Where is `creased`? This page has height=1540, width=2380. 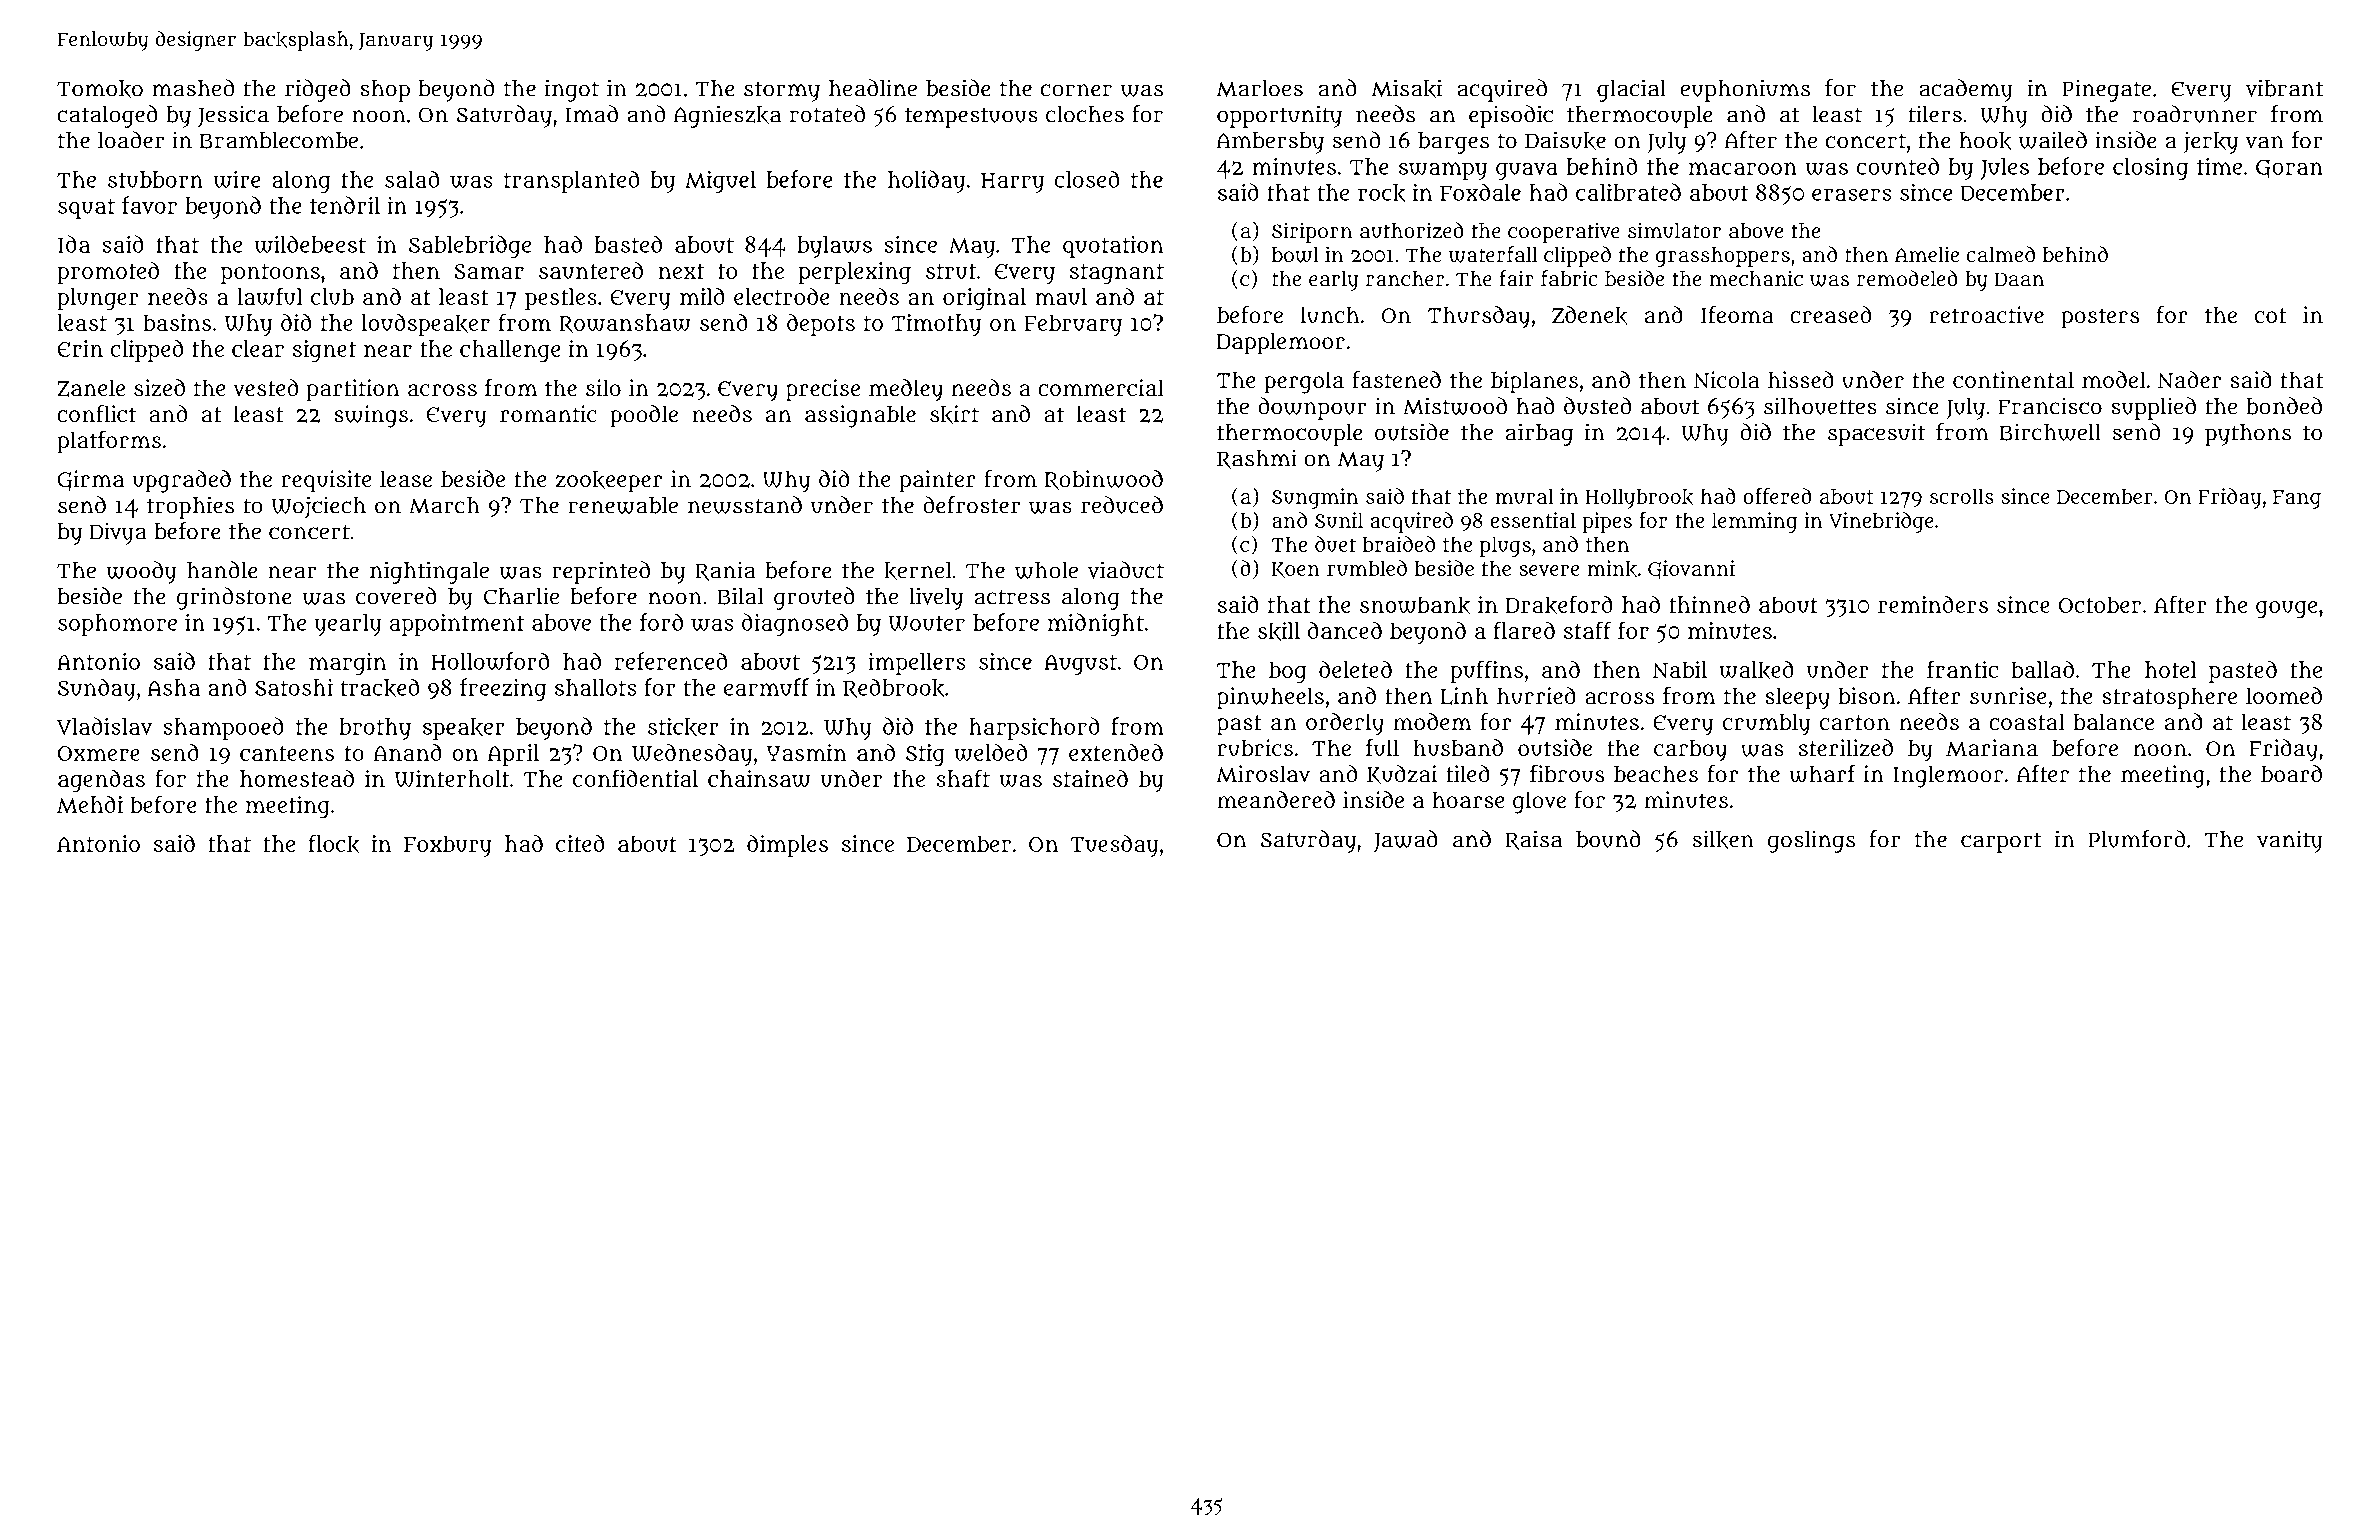
creased is located at coordinates (1830, 314).
